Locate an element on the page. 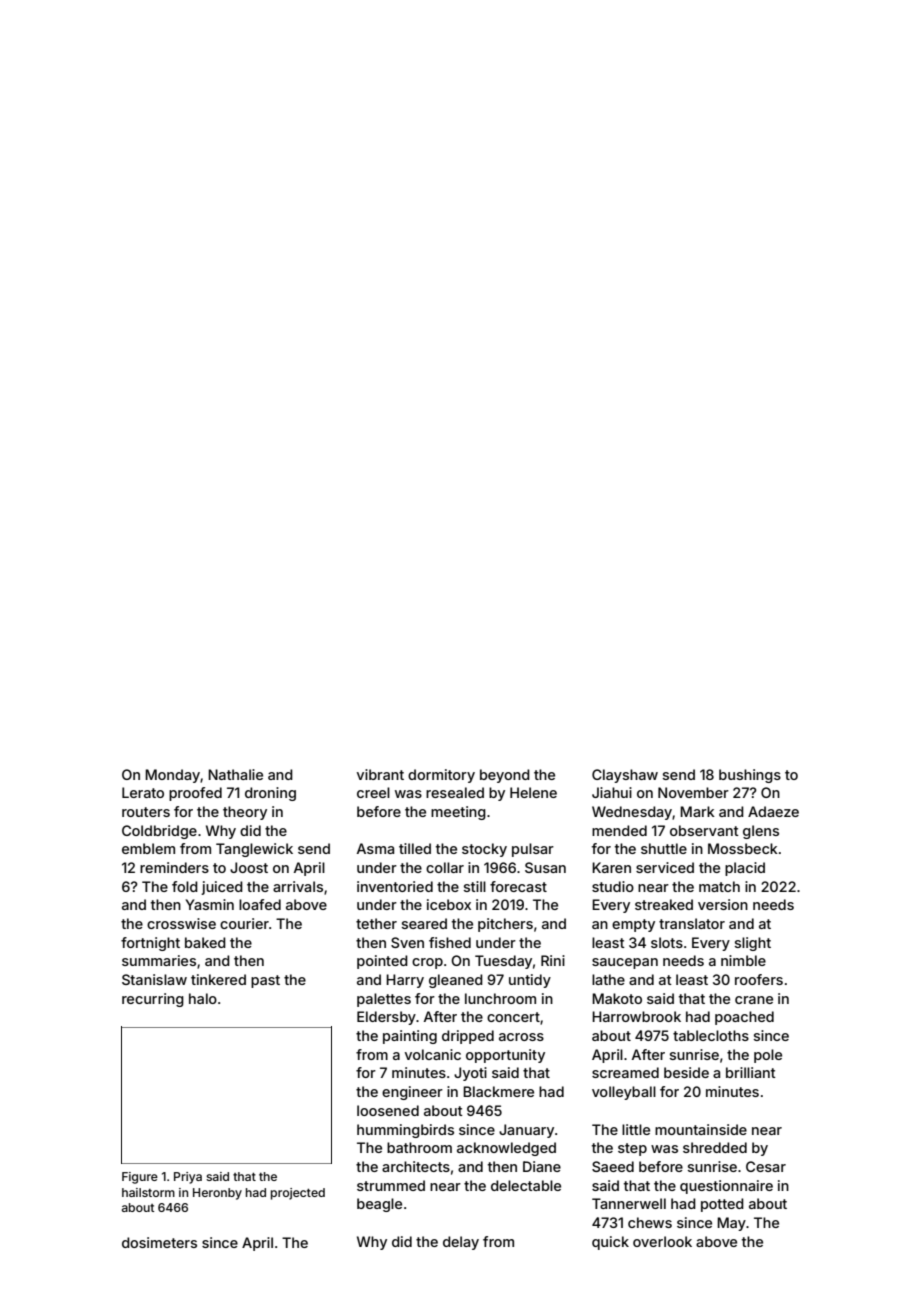  delay is located at coordinates (461, 1243).
